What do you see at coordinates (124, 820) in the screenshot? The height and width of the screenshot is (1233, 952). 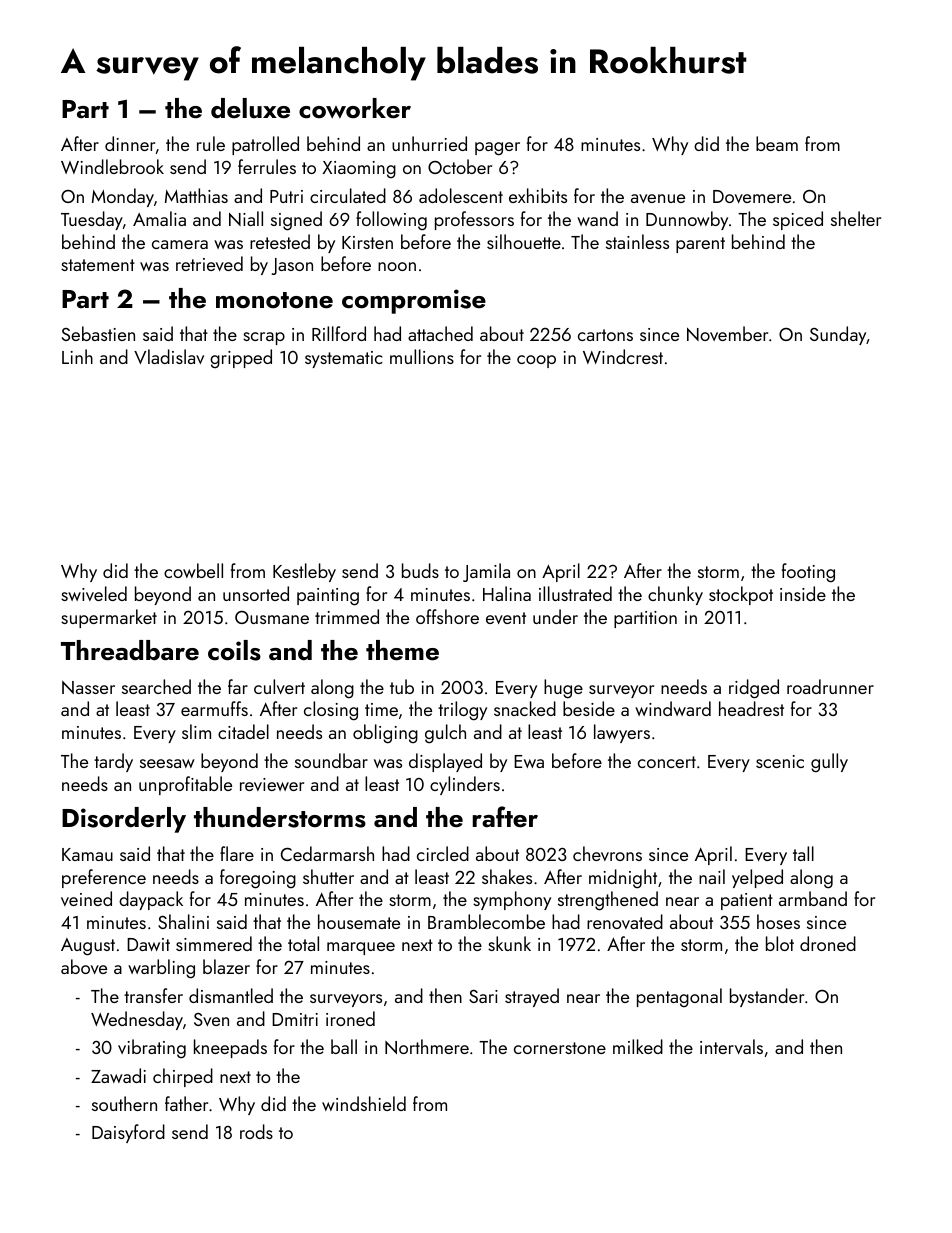 I see `Disorderly` at bounding box center [124, 820].
